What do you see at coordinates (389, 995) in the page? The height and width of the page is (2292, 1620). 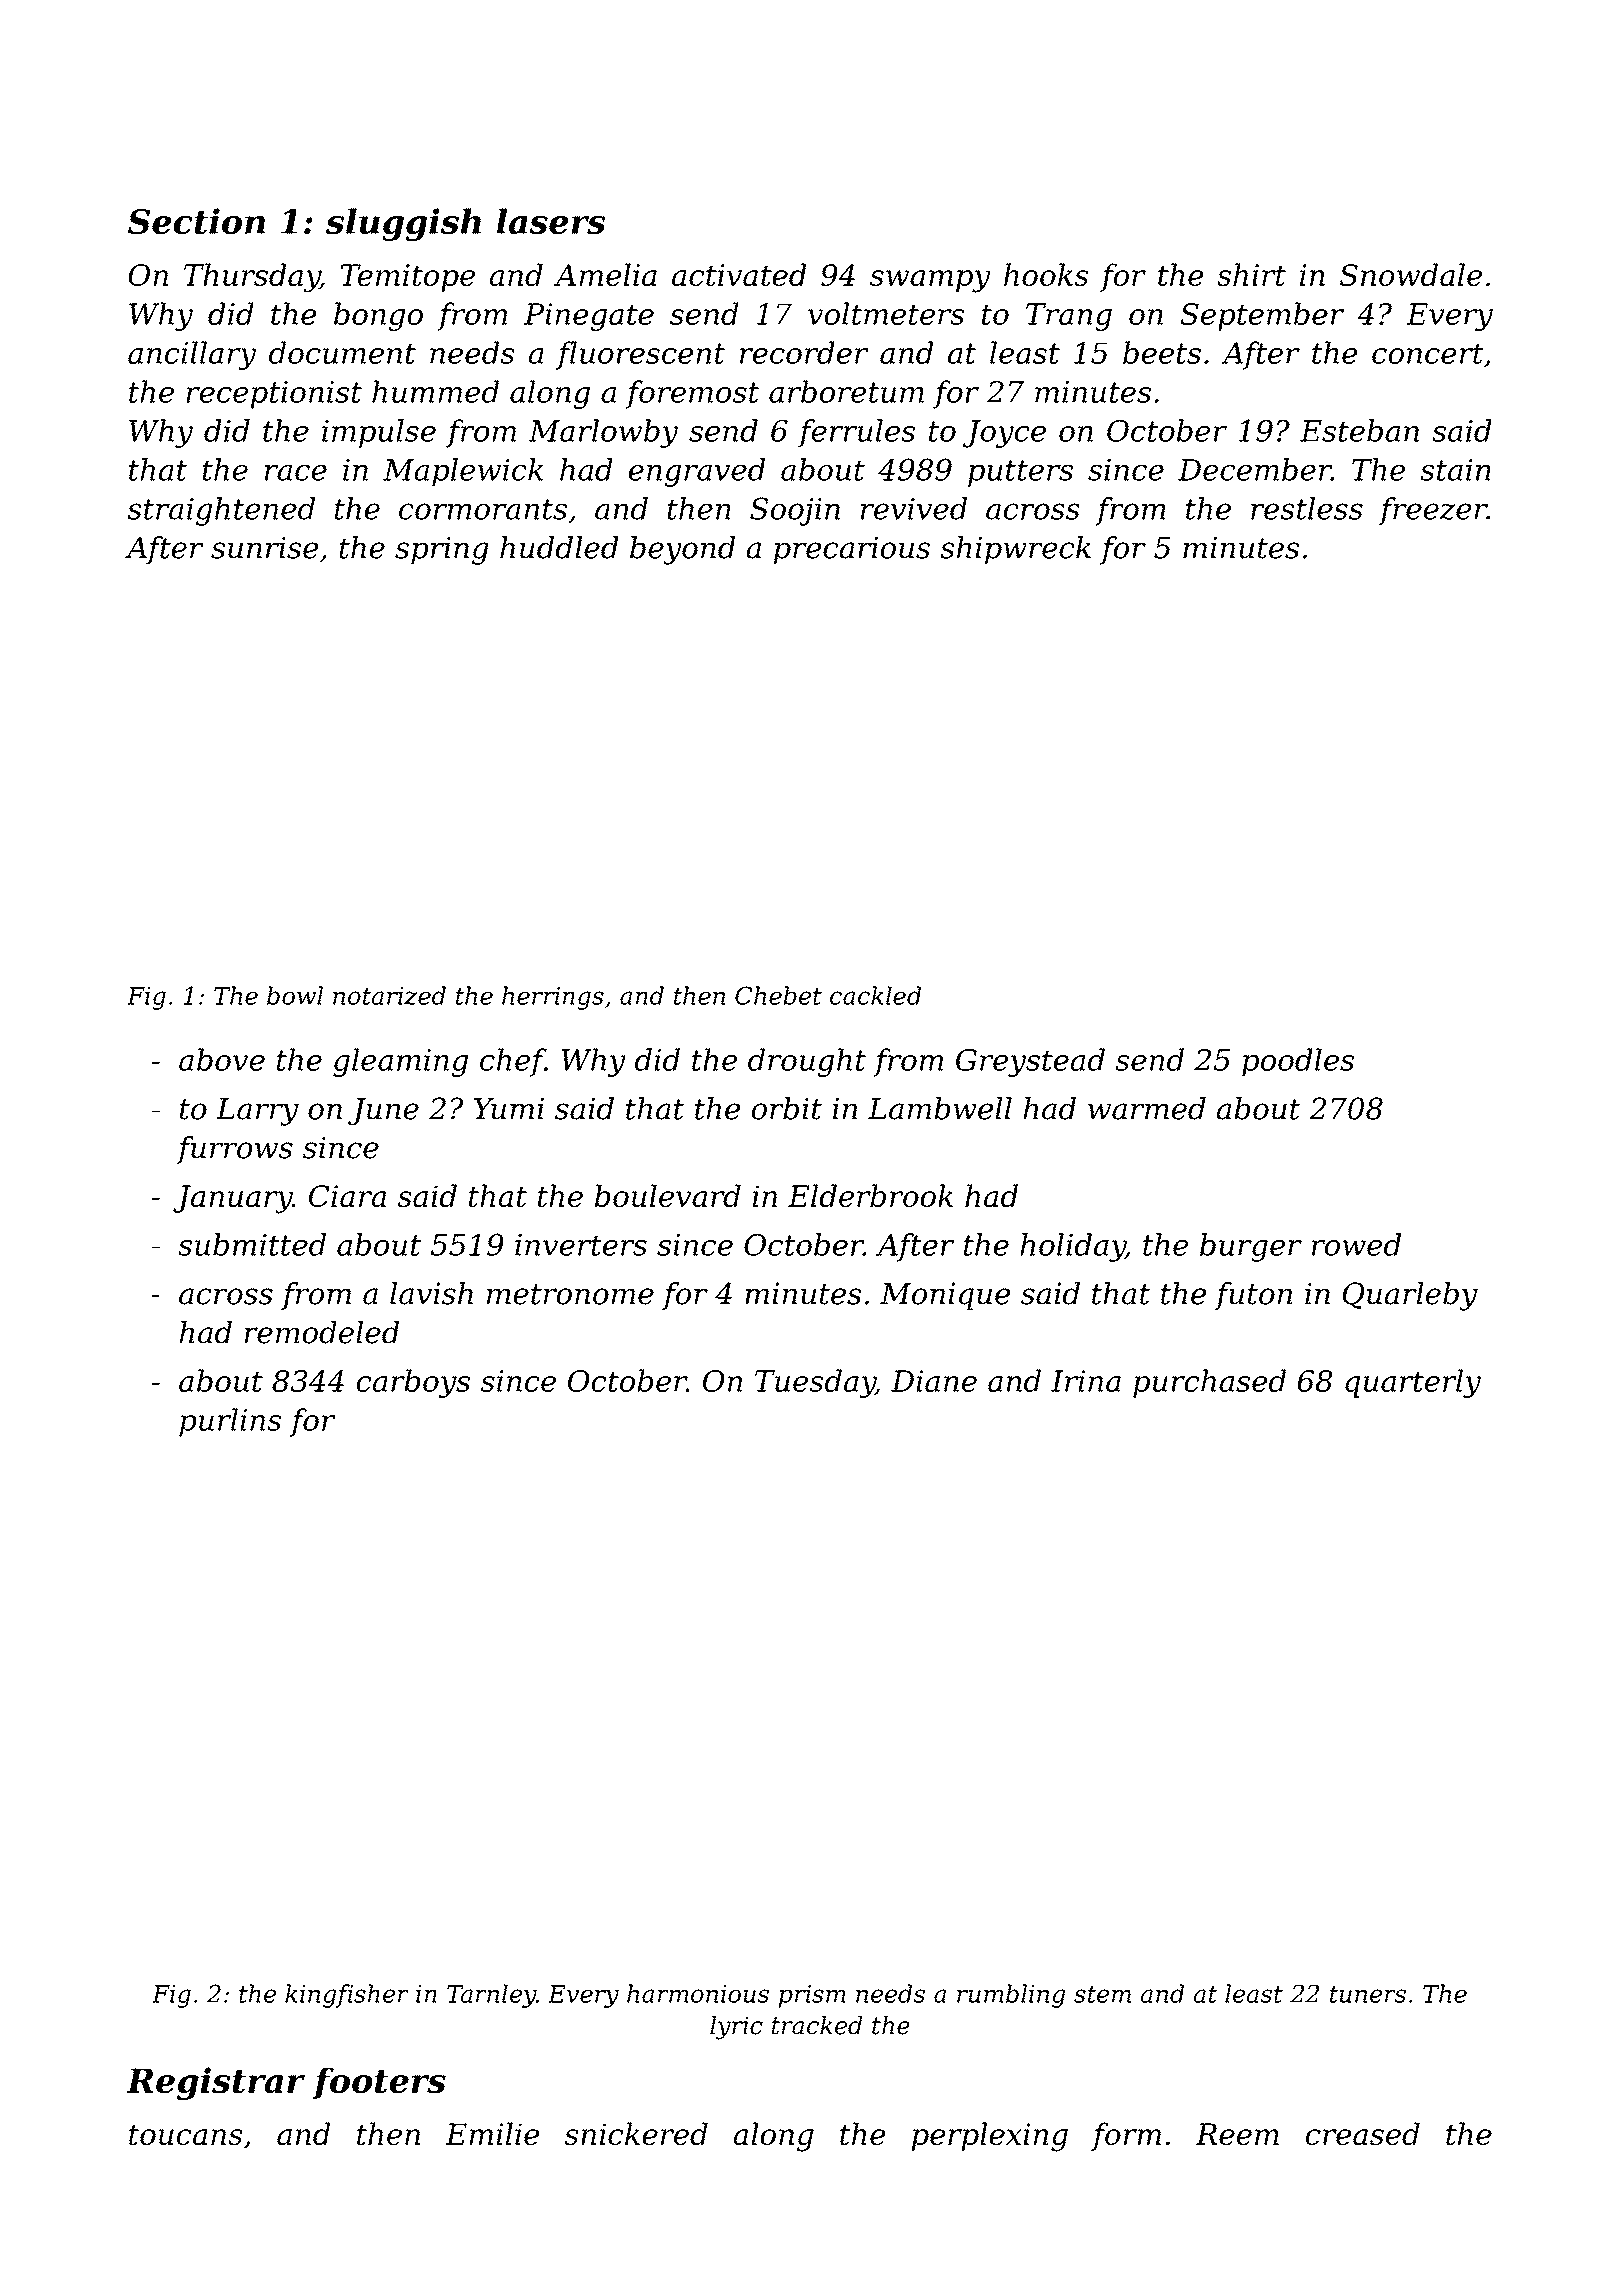 I see `notarized` at bounding box center [389, 995].
